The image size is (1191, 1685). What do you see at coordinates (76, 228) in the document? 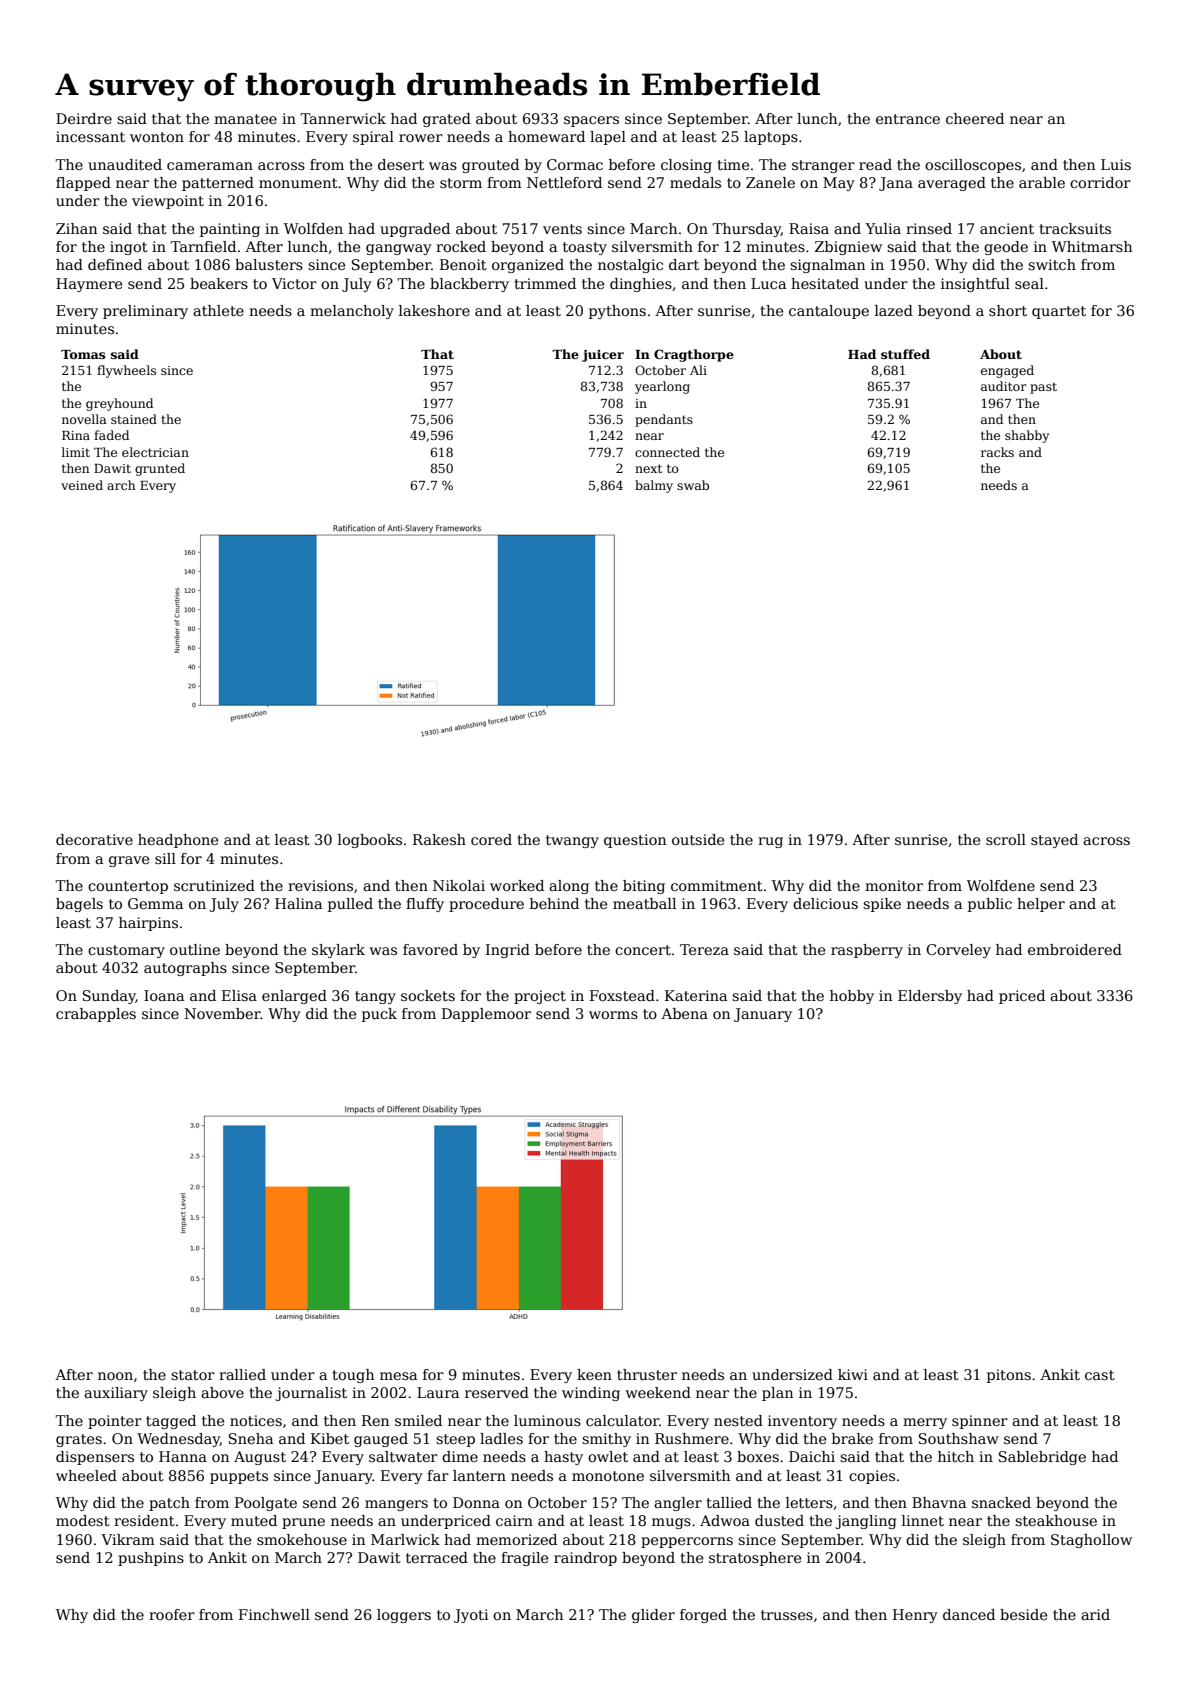
I see `Zihan` at bounding box center [76, 228].
